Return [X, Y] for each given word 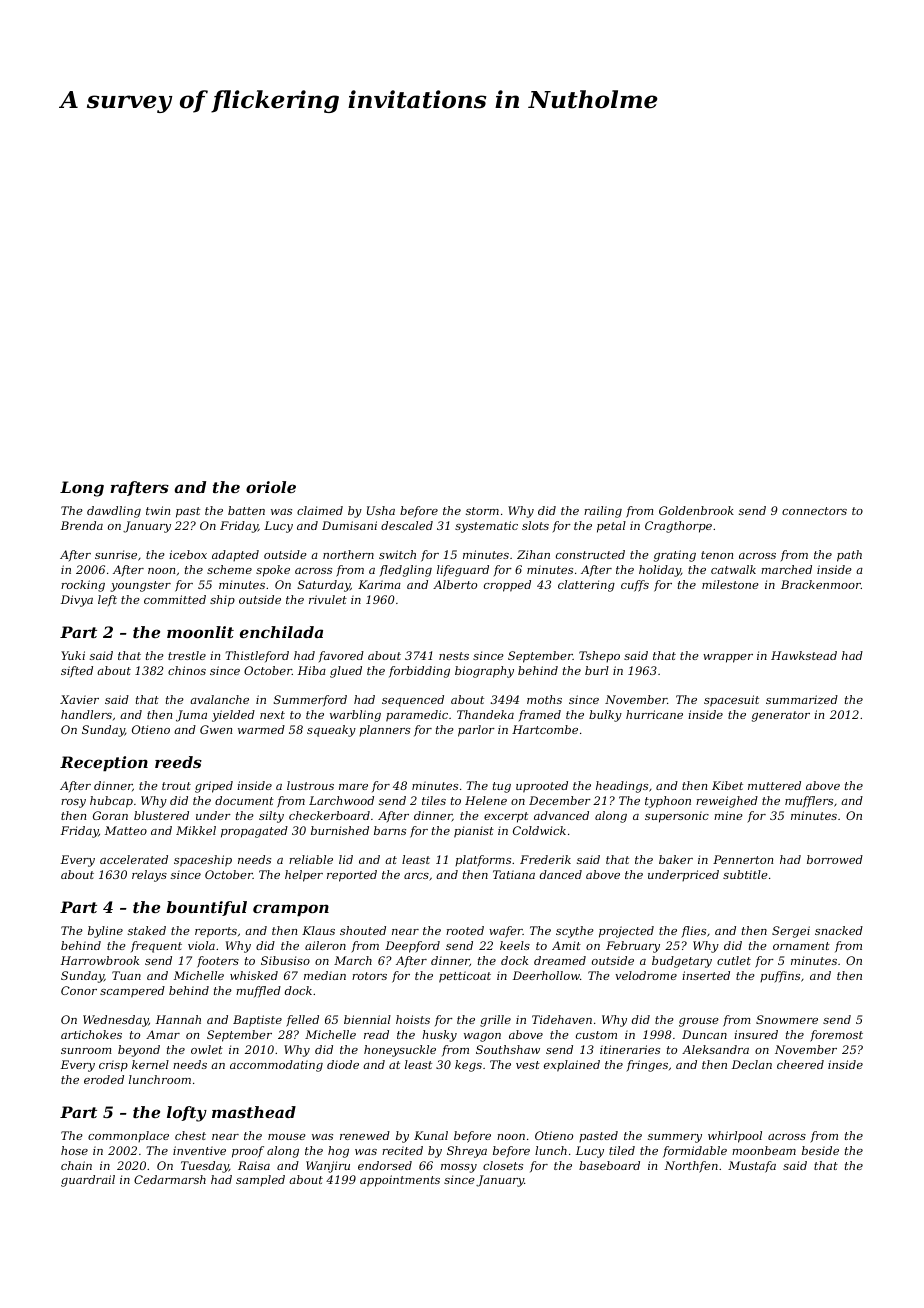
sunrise [116, 554]
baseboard [609, 1165]
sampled [260, 1180]
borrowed [835, 859]
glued [346, 672]
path [849, 556]
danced [561, 874]
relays [149, 876]
